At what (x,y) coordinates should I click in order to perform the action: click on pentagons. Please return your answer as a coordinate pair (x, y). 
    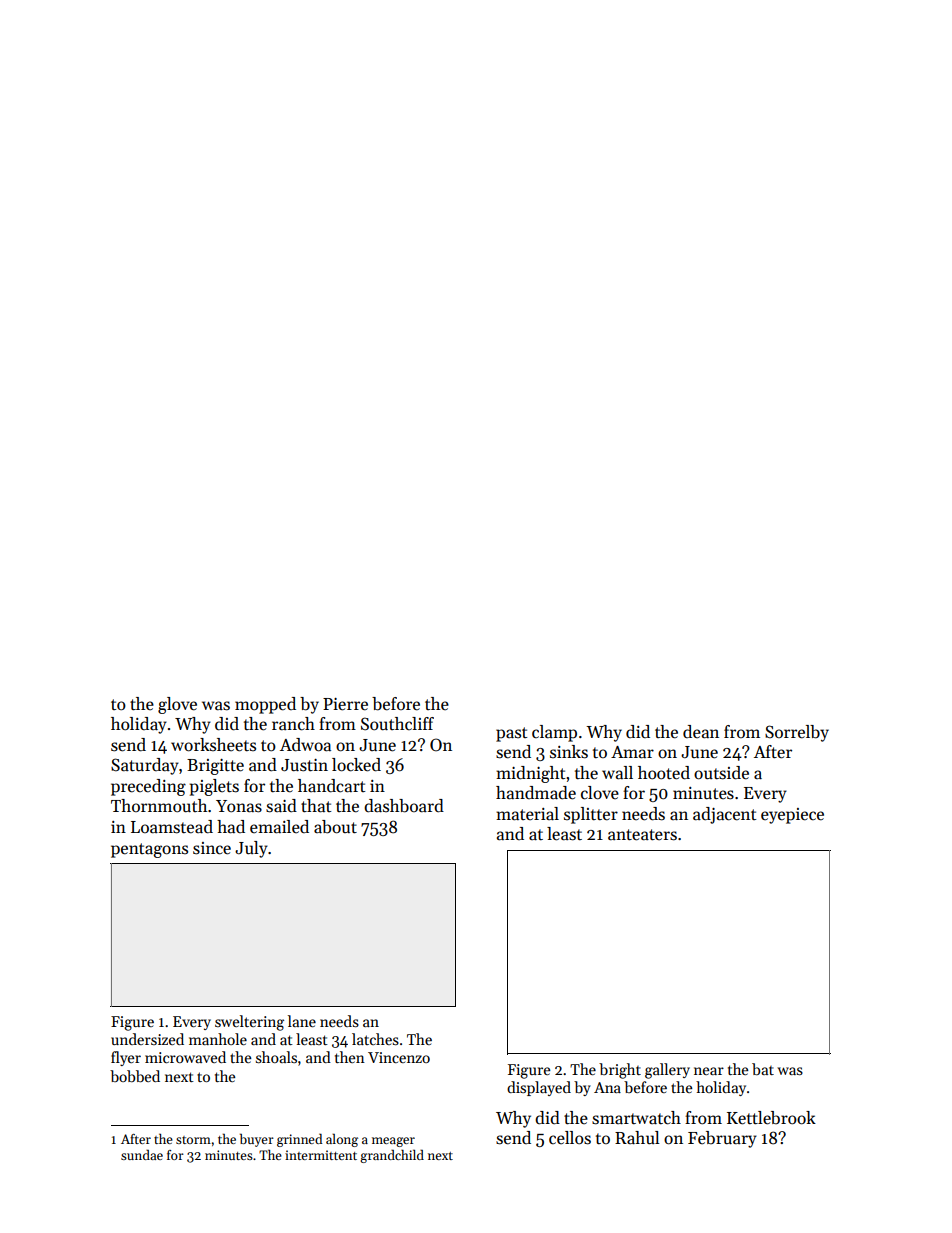
    Looking at the image, I should click on (149, 850).
